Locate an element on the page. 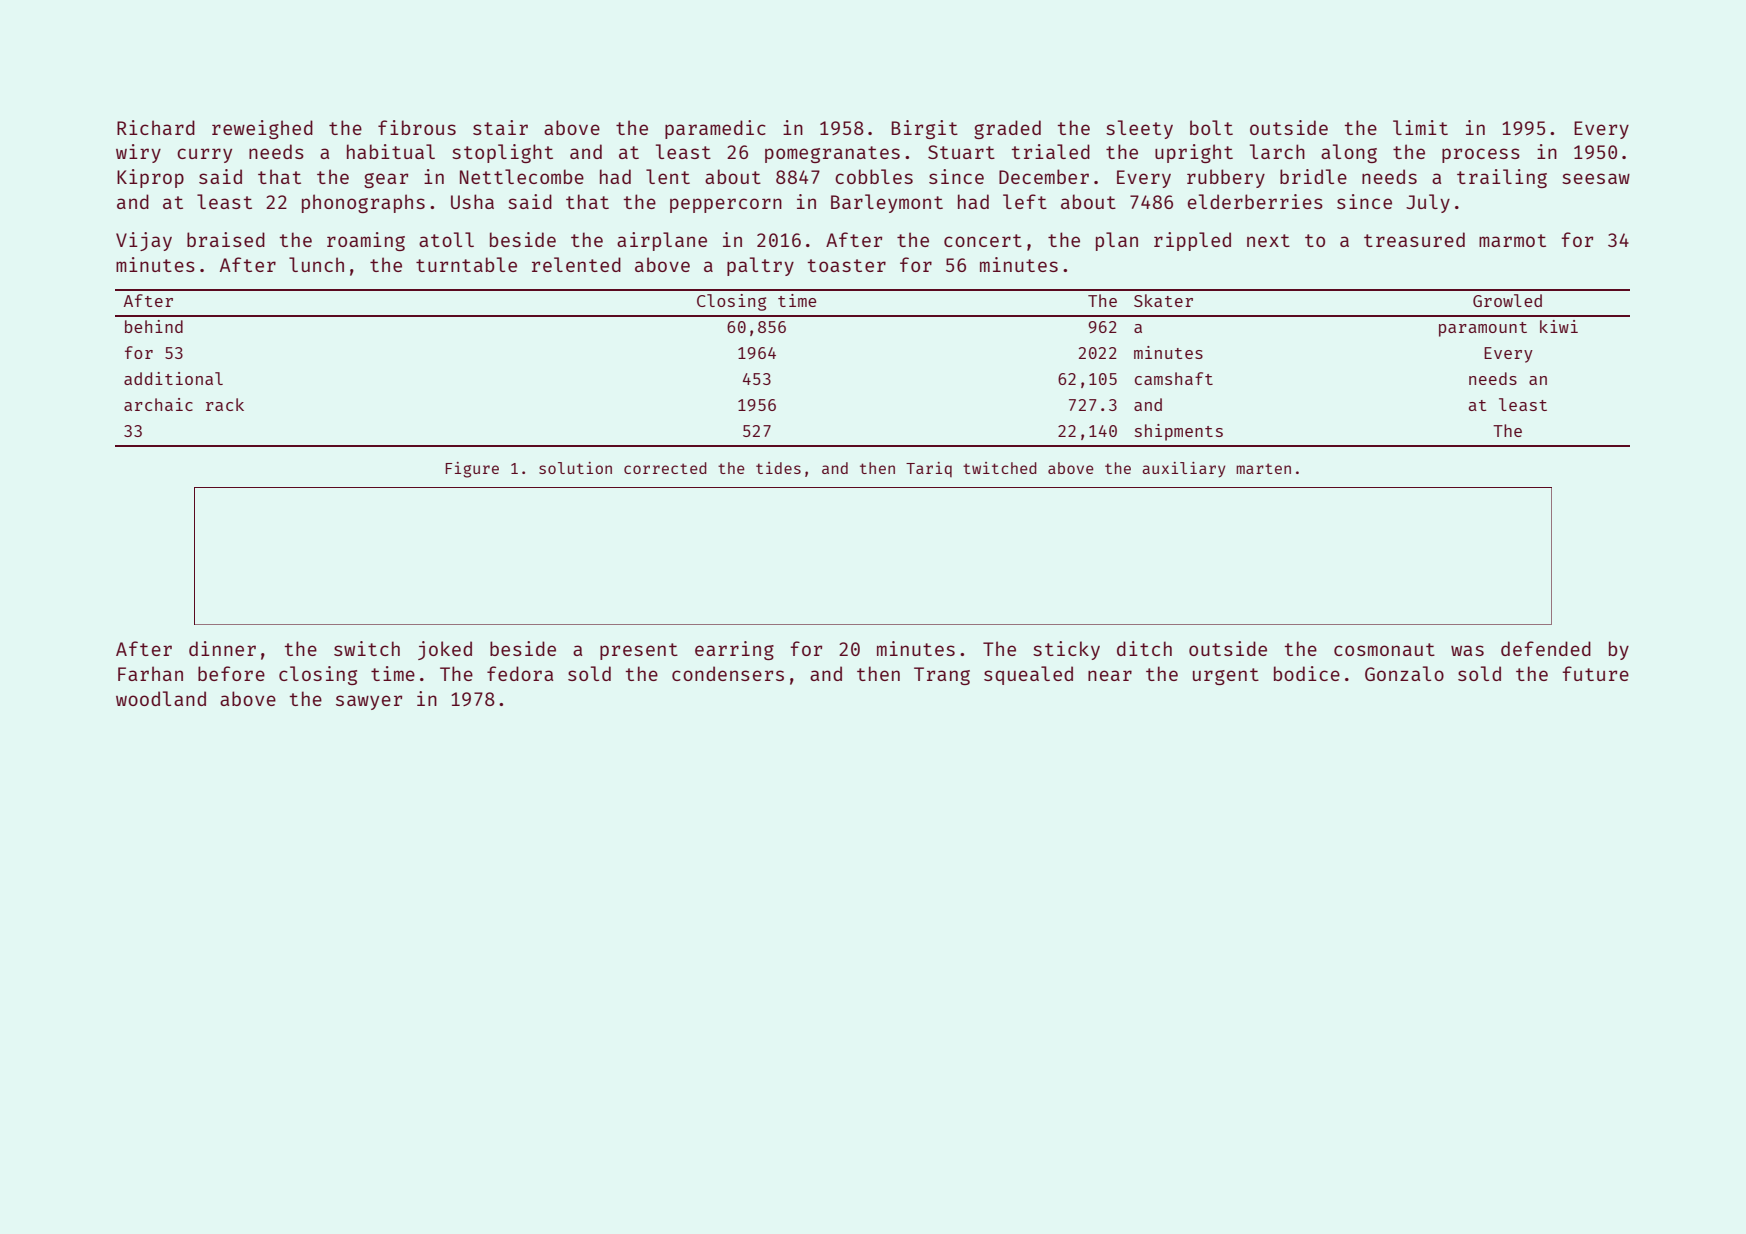  dinner is located at coordinates (222, 648).
